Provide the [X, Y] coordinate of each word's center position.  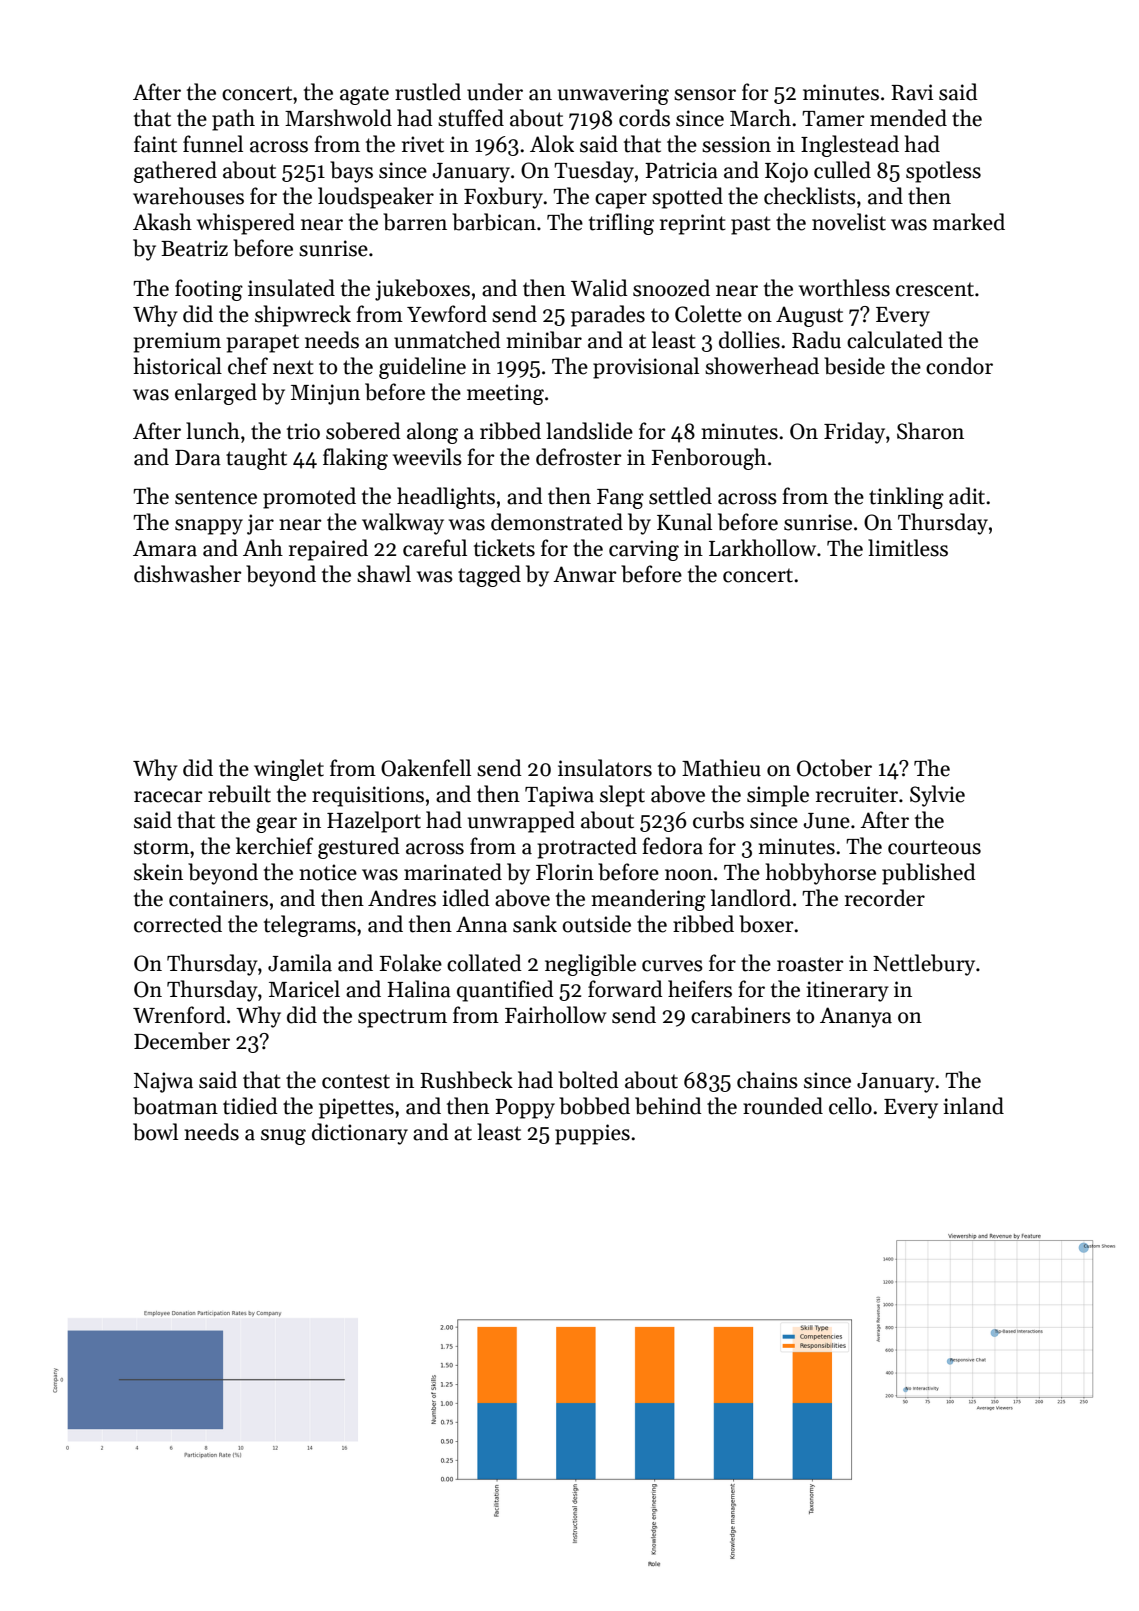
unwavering [613, 94]
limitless [908, 548]
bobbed [594, 1106]
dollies [749, 340]
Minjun [325, 394]
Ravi [912, 92]
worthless [844, 288]
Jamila [300, 963]
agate [364, 95]
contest [356, 1081]
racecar [168, 797]
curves [672, 966]
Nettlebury [924, 965]
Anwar [585, 574]
